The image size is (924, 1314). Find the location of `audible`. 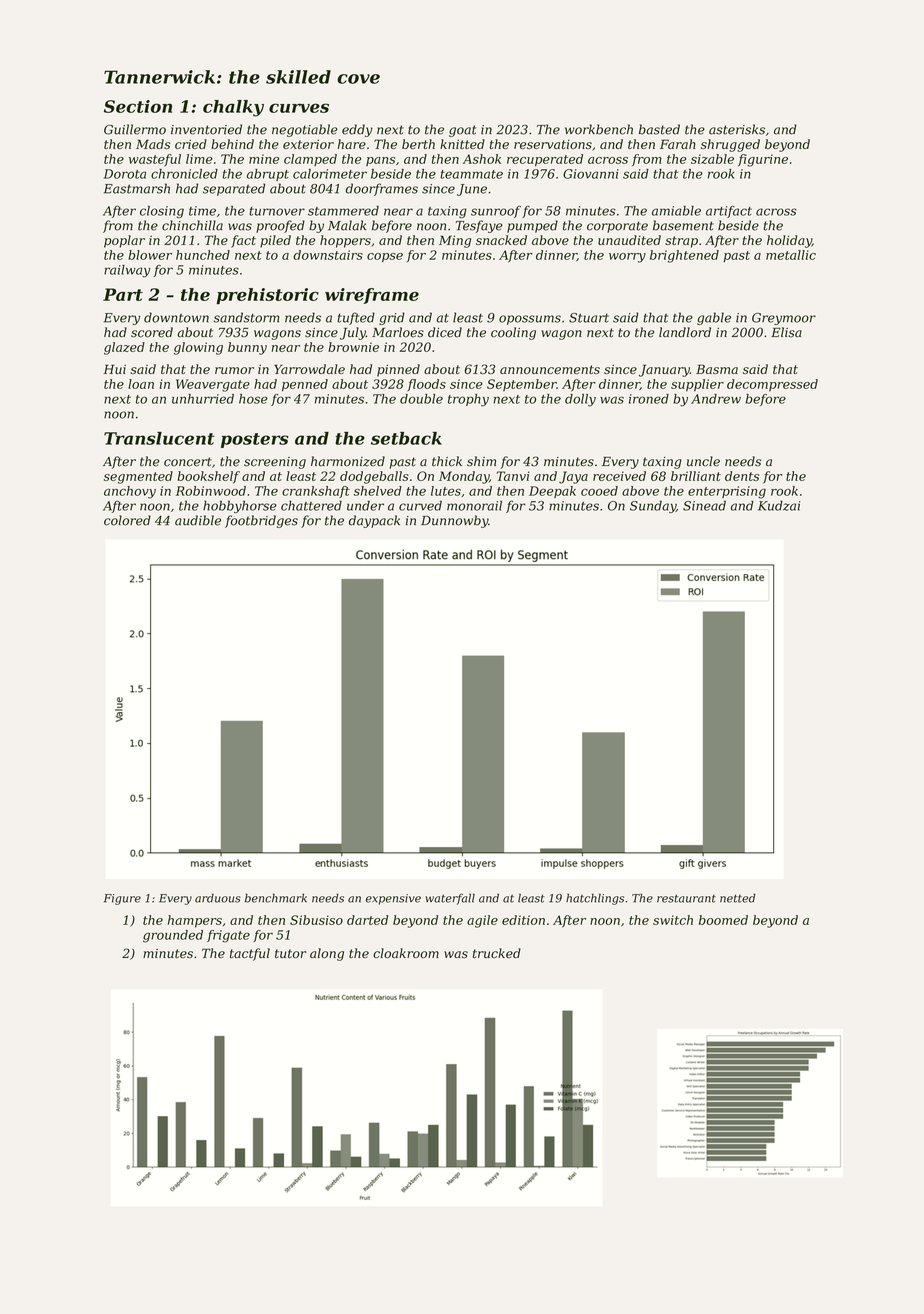

audible is located at coordinates (198, 520).
